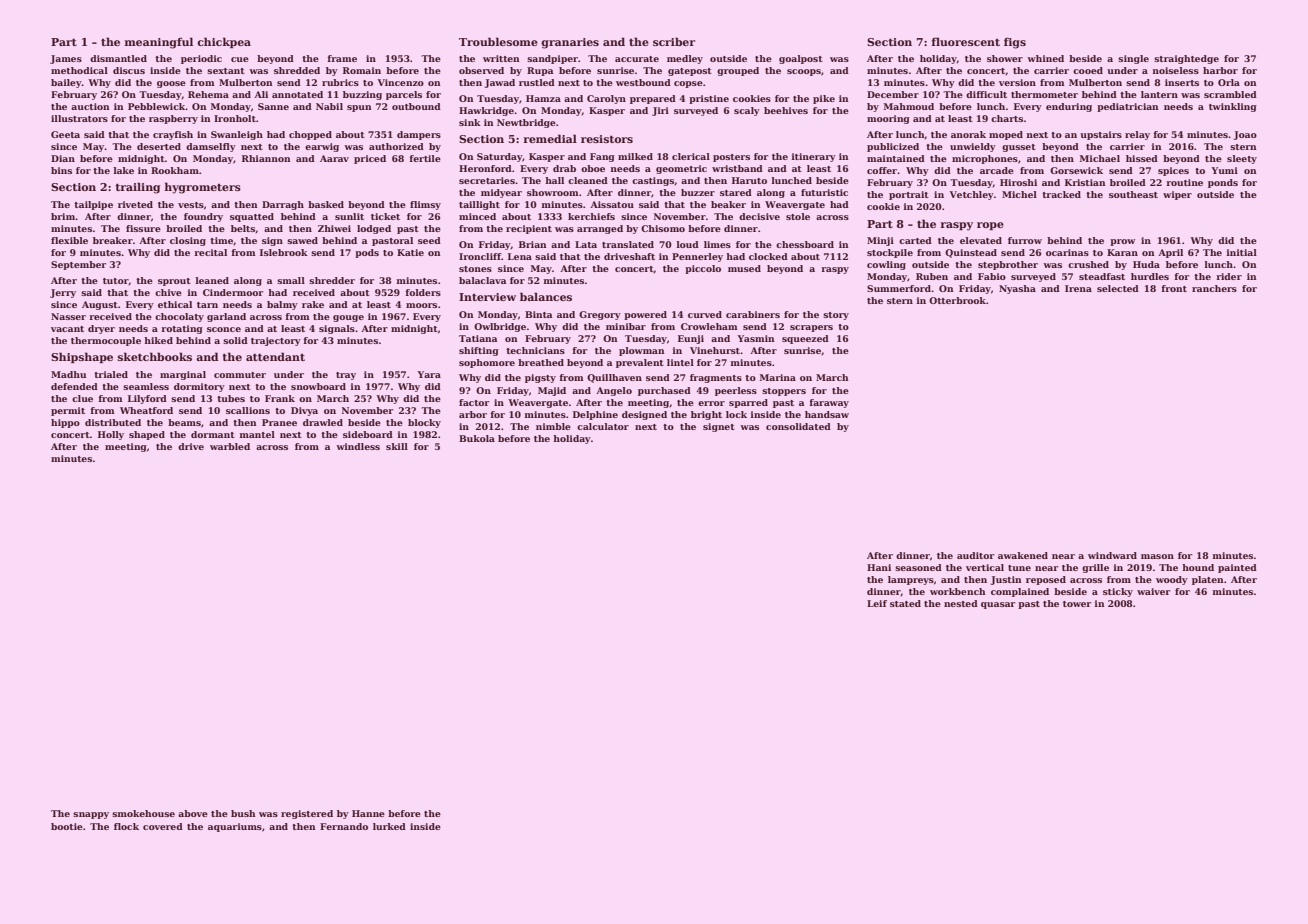 This screenshot has height=924, width=1308. Describe the element at coordinates (674, 41) in the screenshot. I see `scriber` at that location.
